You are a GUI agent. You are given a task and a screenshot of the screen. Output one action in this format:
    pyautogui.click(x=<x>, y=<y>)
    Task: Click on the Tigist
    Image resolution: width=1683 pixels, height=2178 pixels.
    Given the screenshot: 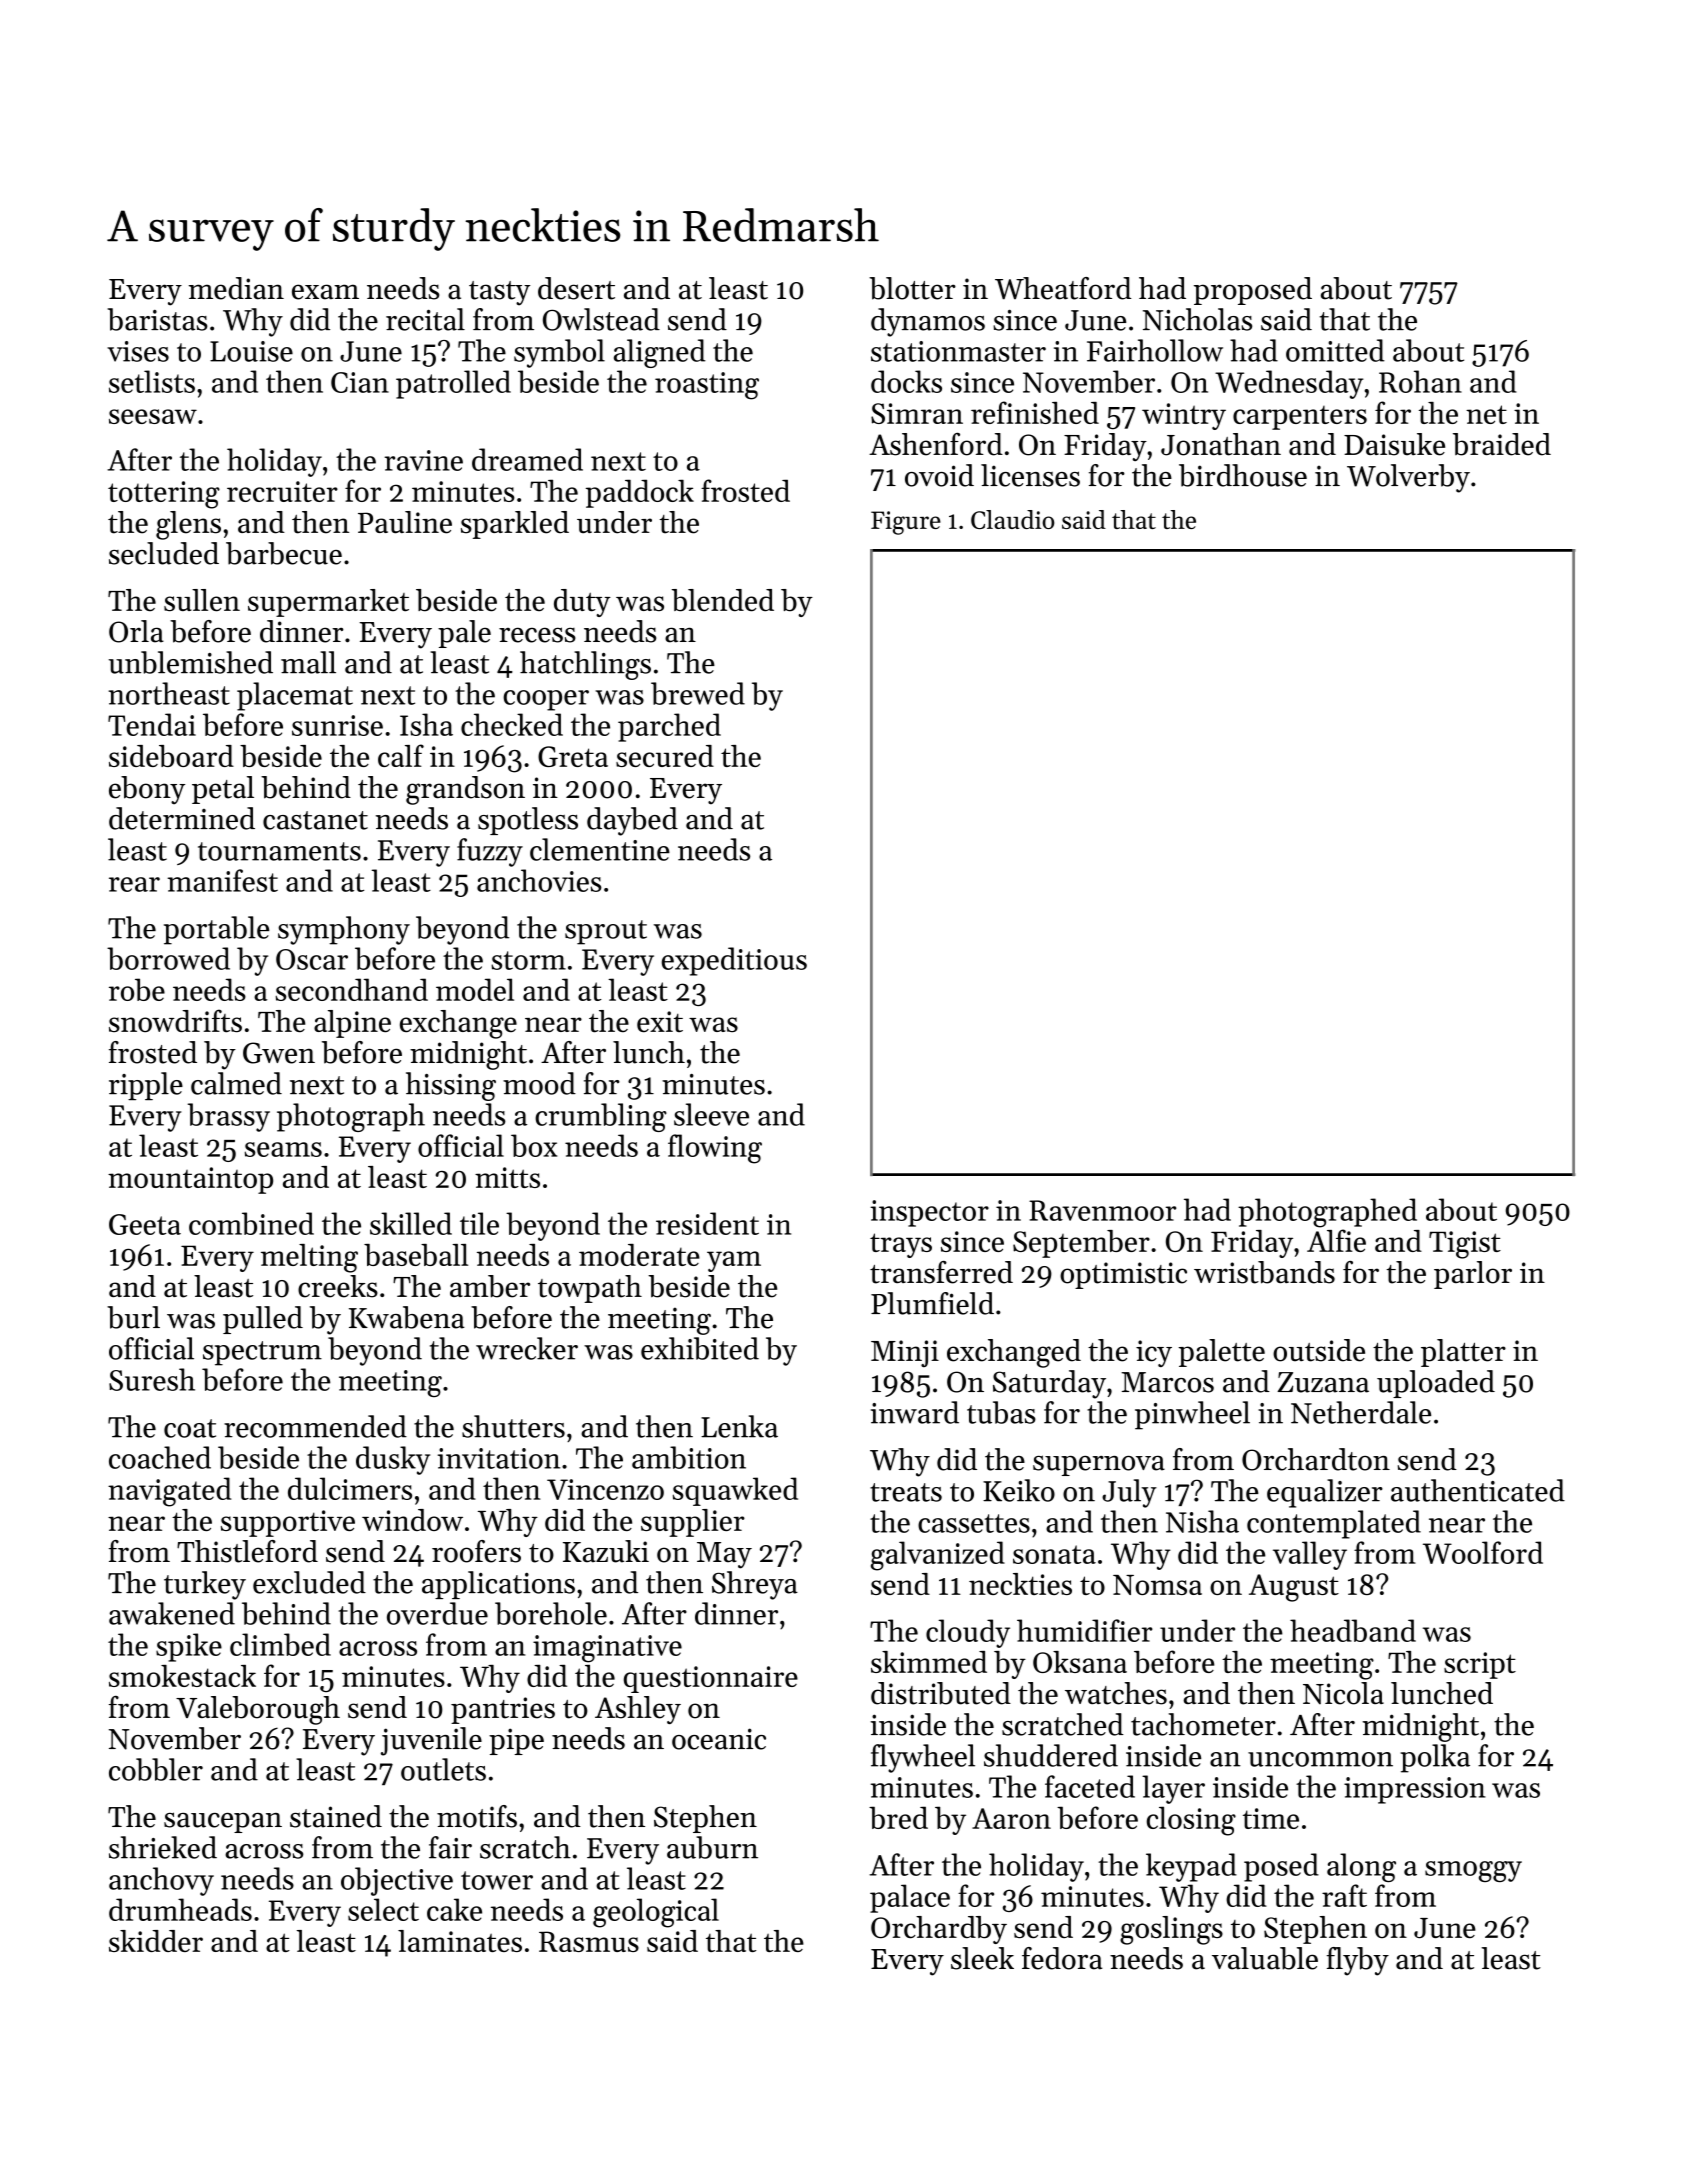 What is the action you would take?
    pyautogui.click(x=1465, y=1245)
